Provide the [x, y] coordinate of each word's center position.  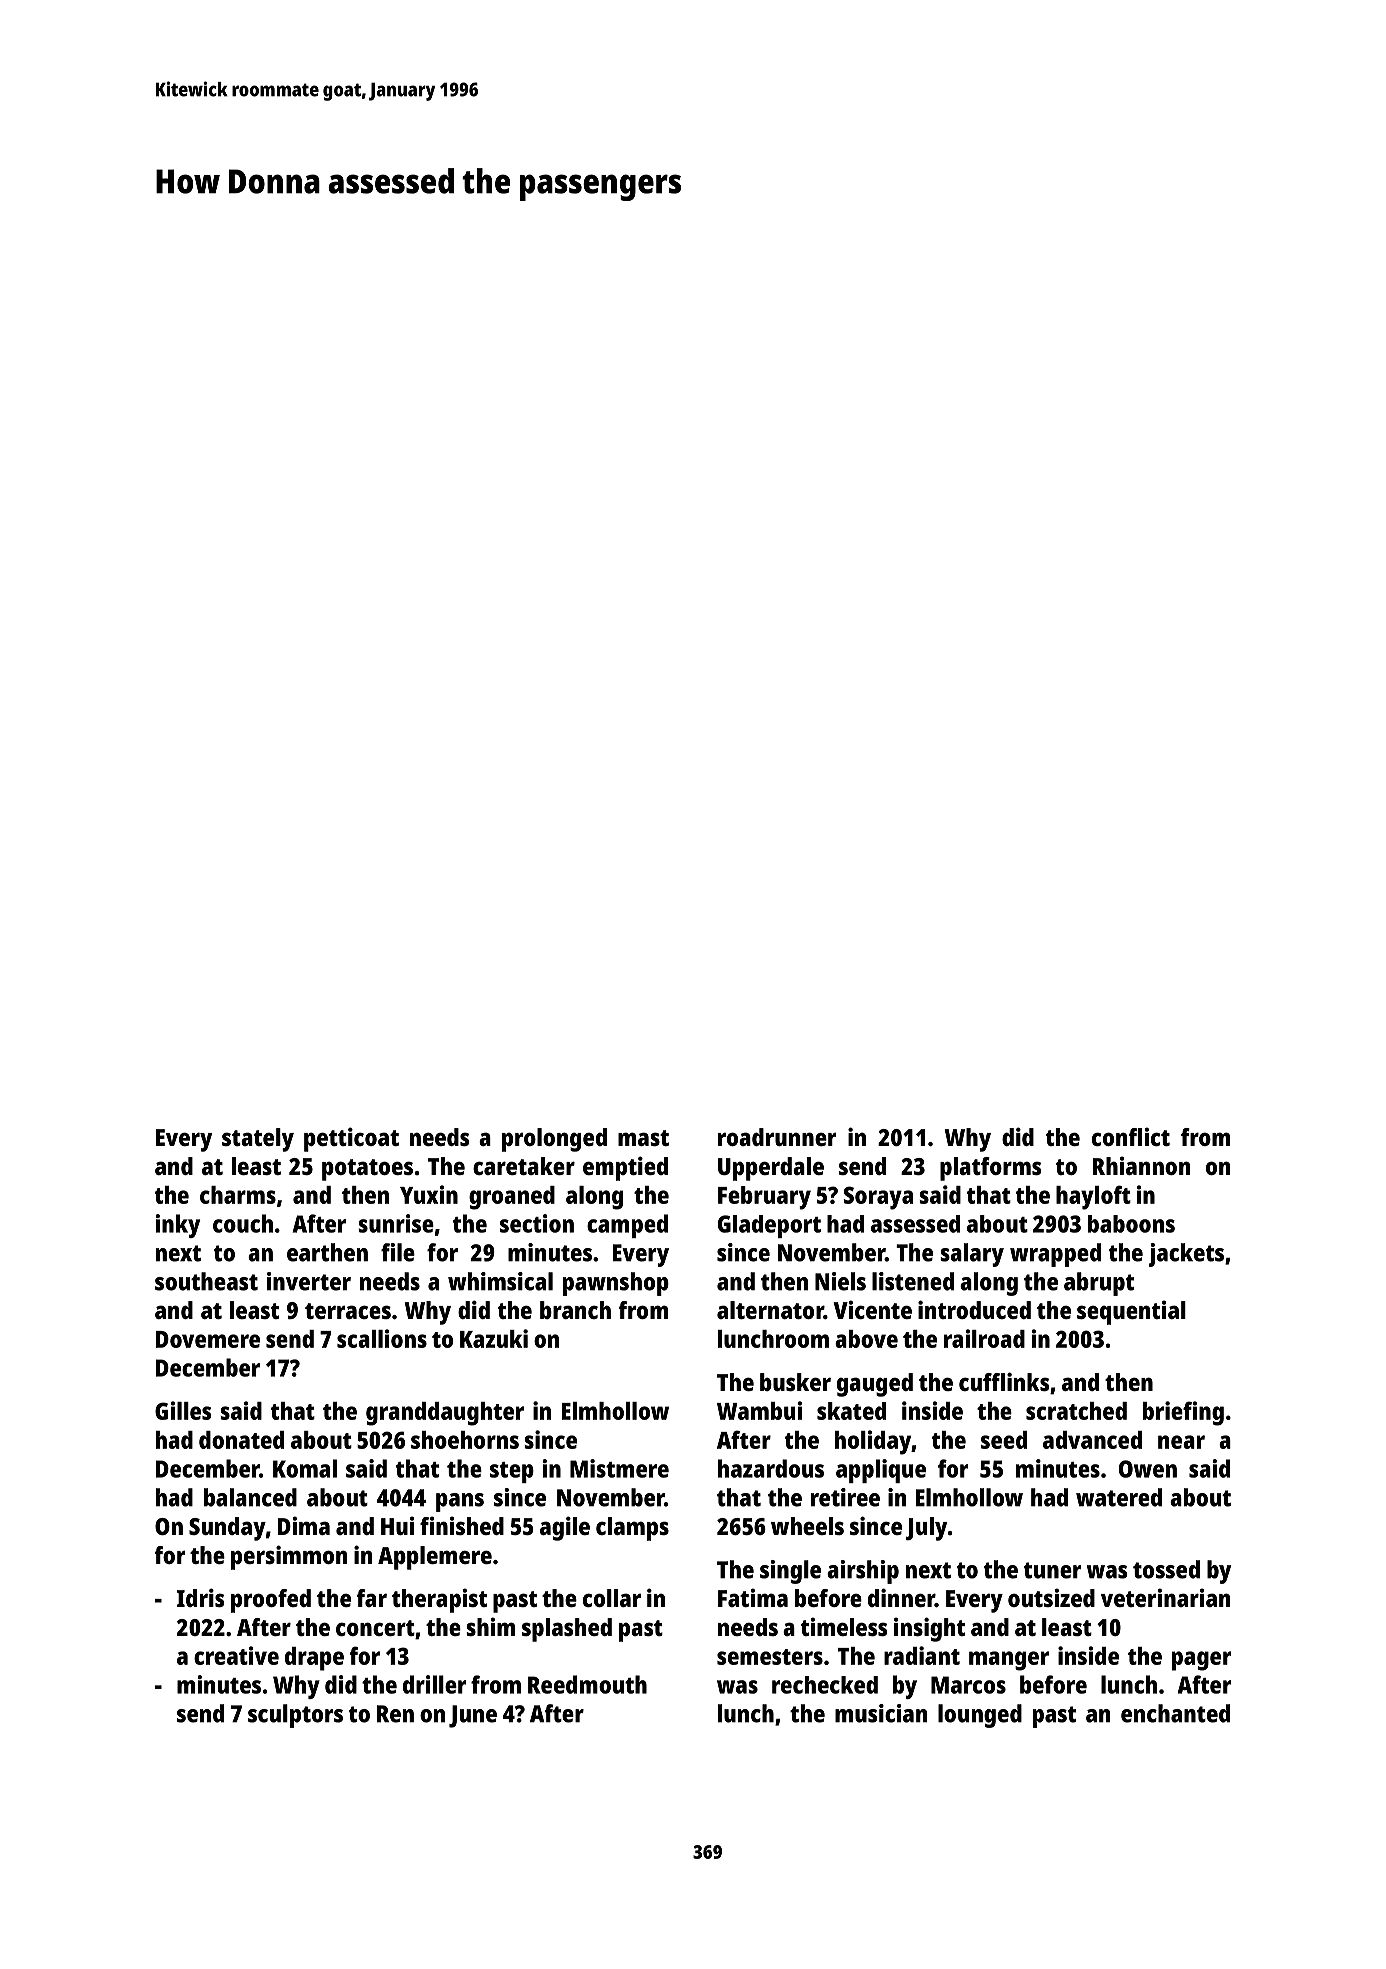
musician [881, 1713]
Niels [840, 1281]
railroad [984, 1338]
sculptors [295, 1716]
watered [1119, 1497]
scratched [1076, 1411]
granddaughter [445, 1414]
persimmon [289, 1557]
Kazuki [494, 1338]
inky [178, 1226]
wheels [807, 1526]
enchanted [1175, 1713]
